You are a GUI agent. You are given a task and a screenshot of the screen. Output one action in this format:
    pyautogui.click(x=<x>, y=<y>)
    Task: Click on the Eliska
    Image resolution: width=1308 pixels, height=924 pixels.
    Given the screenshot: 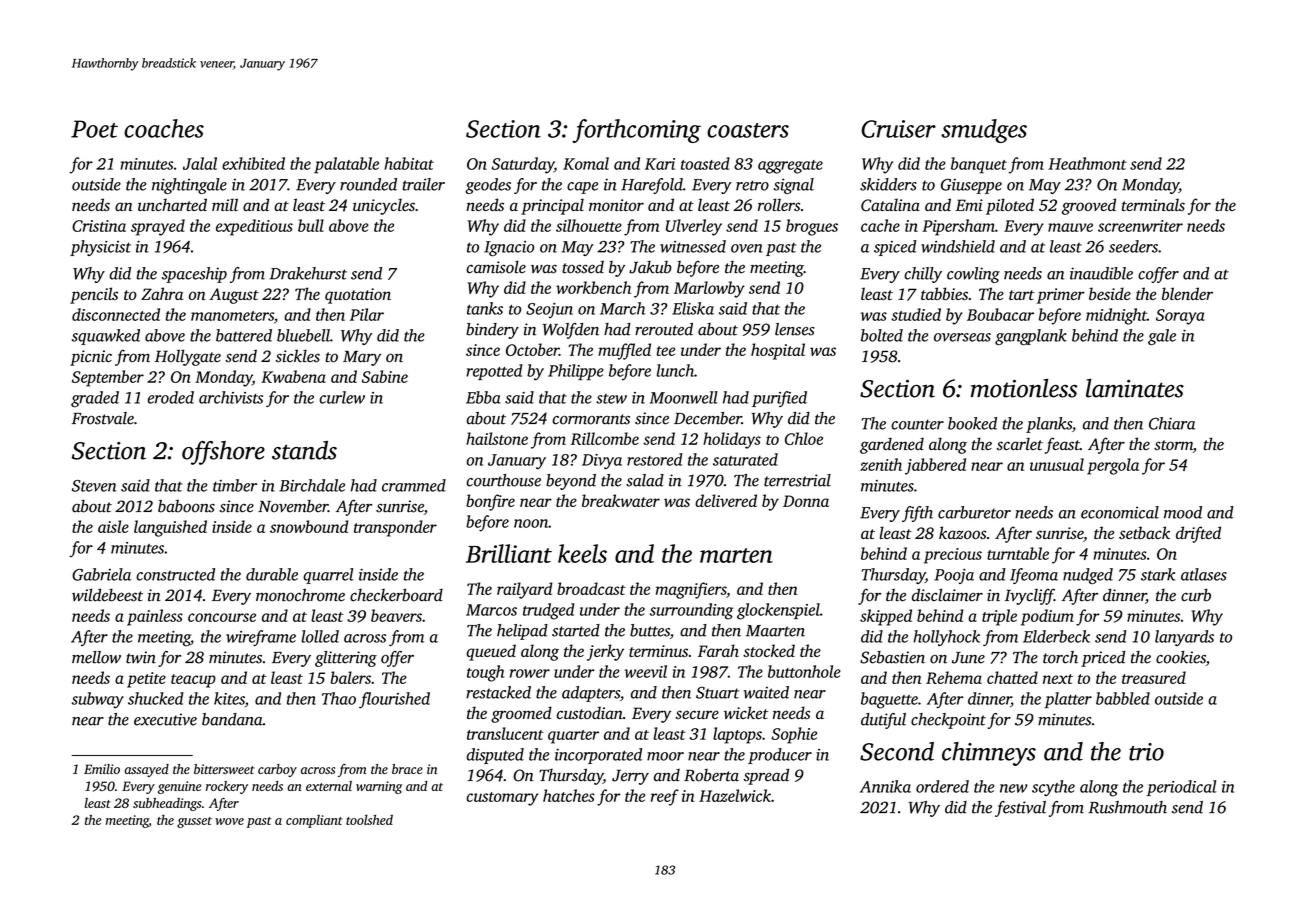 What is the action you would take?
    pyautogui.click(x=693, y=308)
